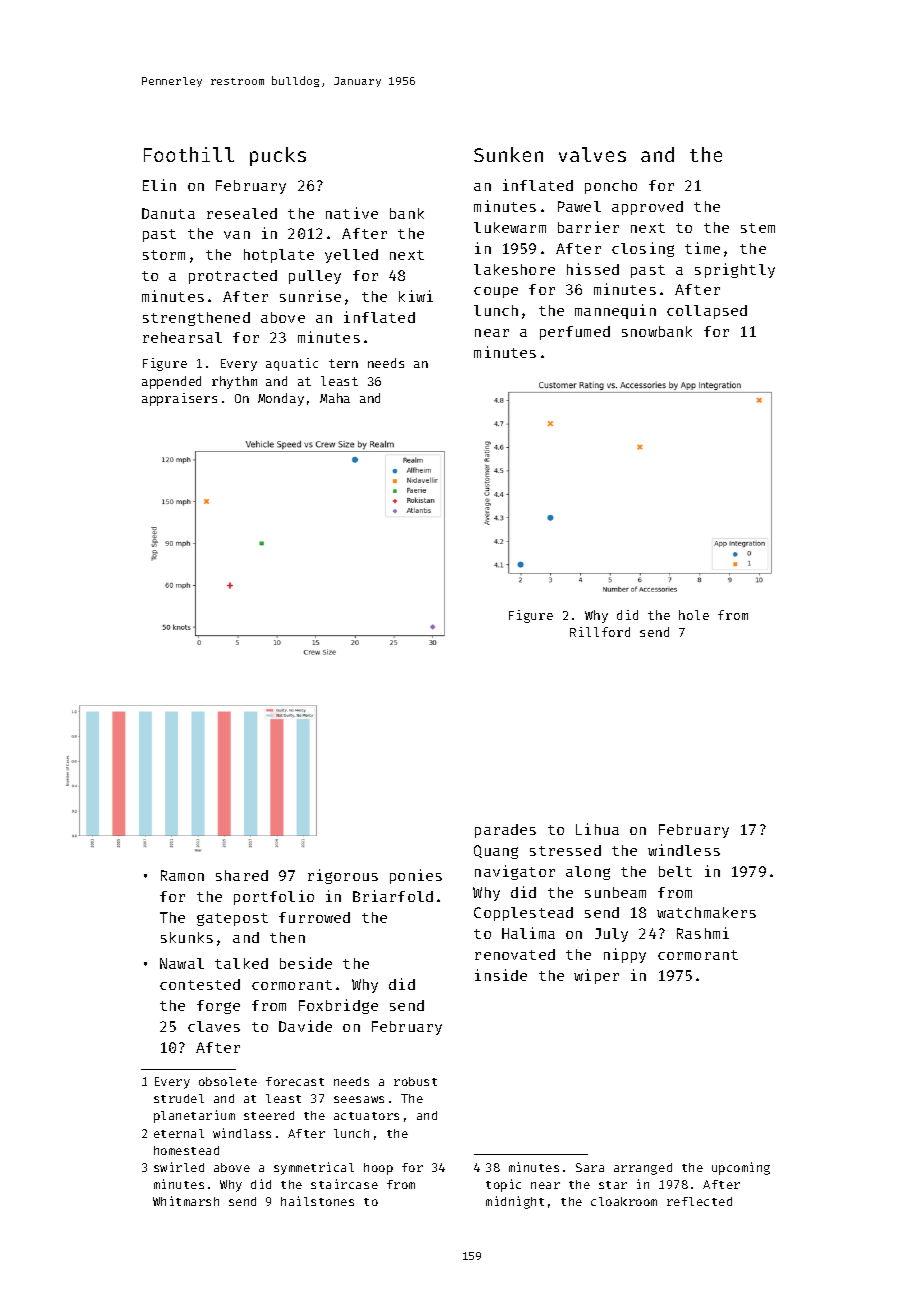 The image size is (924, 1314). Describe the element at coordinates (508, 154) in the screenshot. I see `Sunken` at that location.
